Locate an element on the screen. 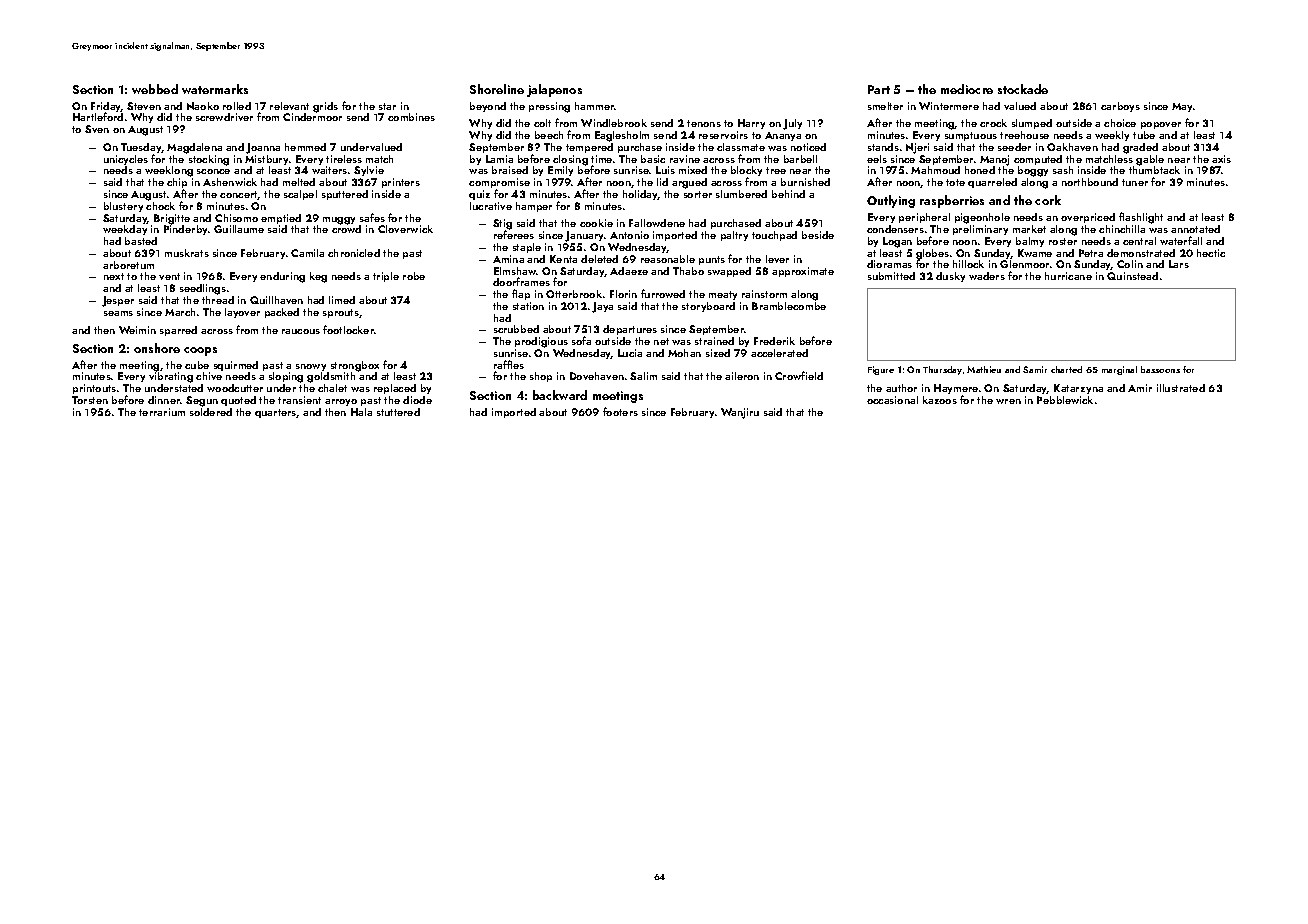 The height and width of the screenshot is (924, 1308). Otterbrook is located at coordinates (574, 294).
